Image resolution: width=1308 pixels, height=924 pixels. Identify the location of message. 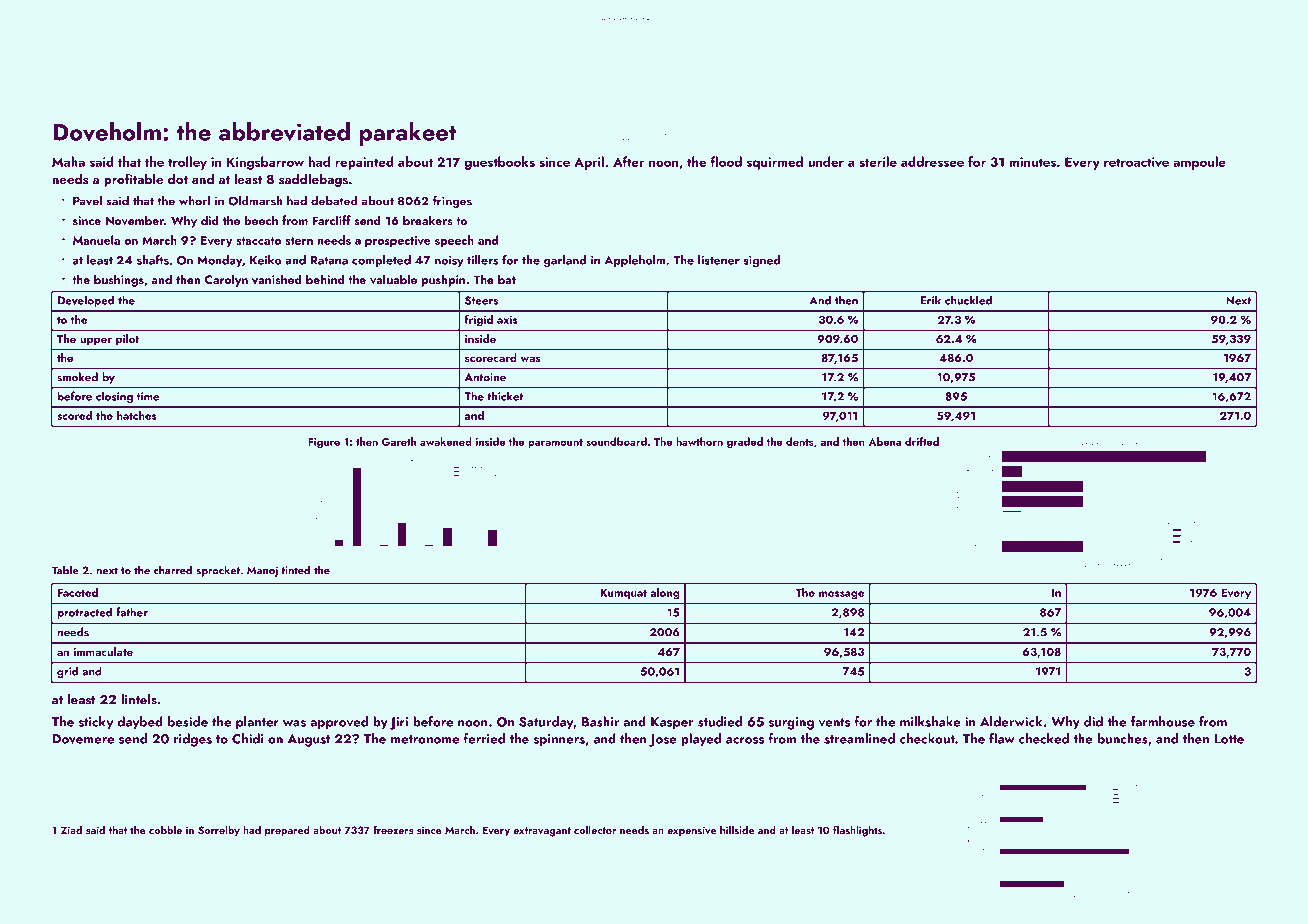
(841, 595).
